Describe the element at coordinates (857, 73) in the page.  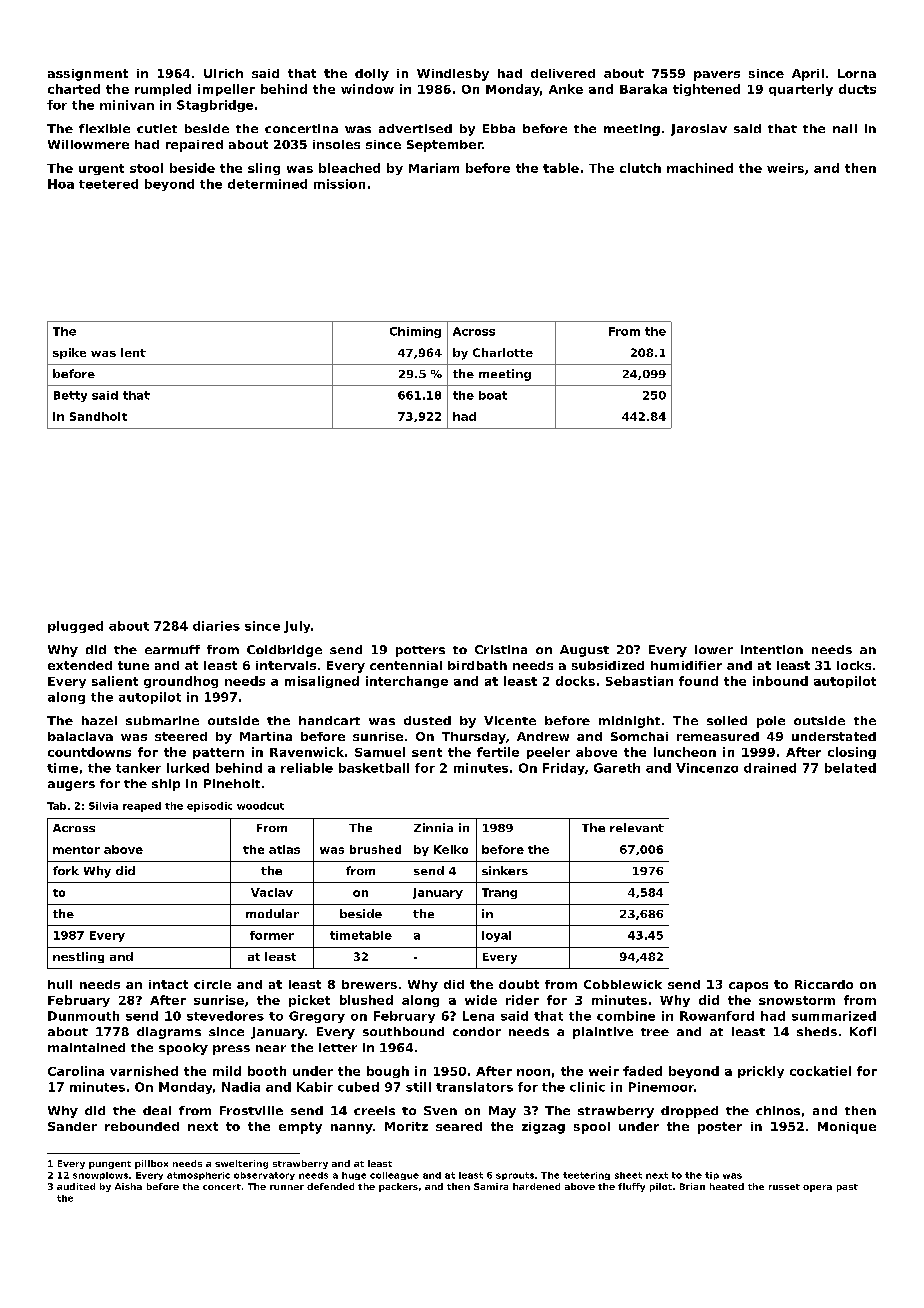
I see `Lorna` at that location.
